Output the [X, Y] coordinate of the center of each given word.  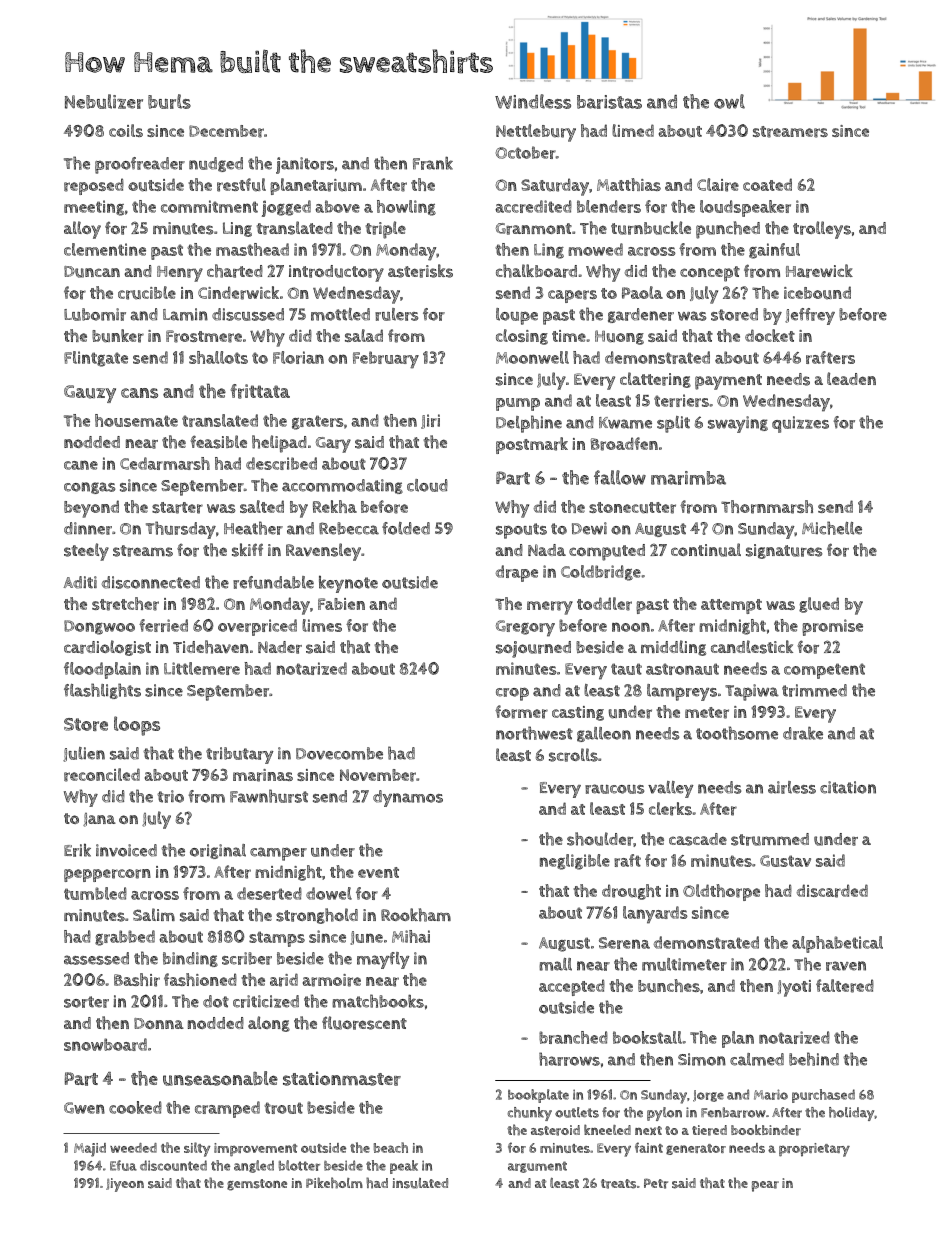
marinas [263, 775]
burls [169, 101]
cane [81, 465]
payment [728, 382]
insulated [420, 1183]
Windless [533, 101]
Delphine [529, 424]
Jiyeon [125, 1185]
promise [832, 627]
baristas [609, 102]
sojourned [533, 649]
